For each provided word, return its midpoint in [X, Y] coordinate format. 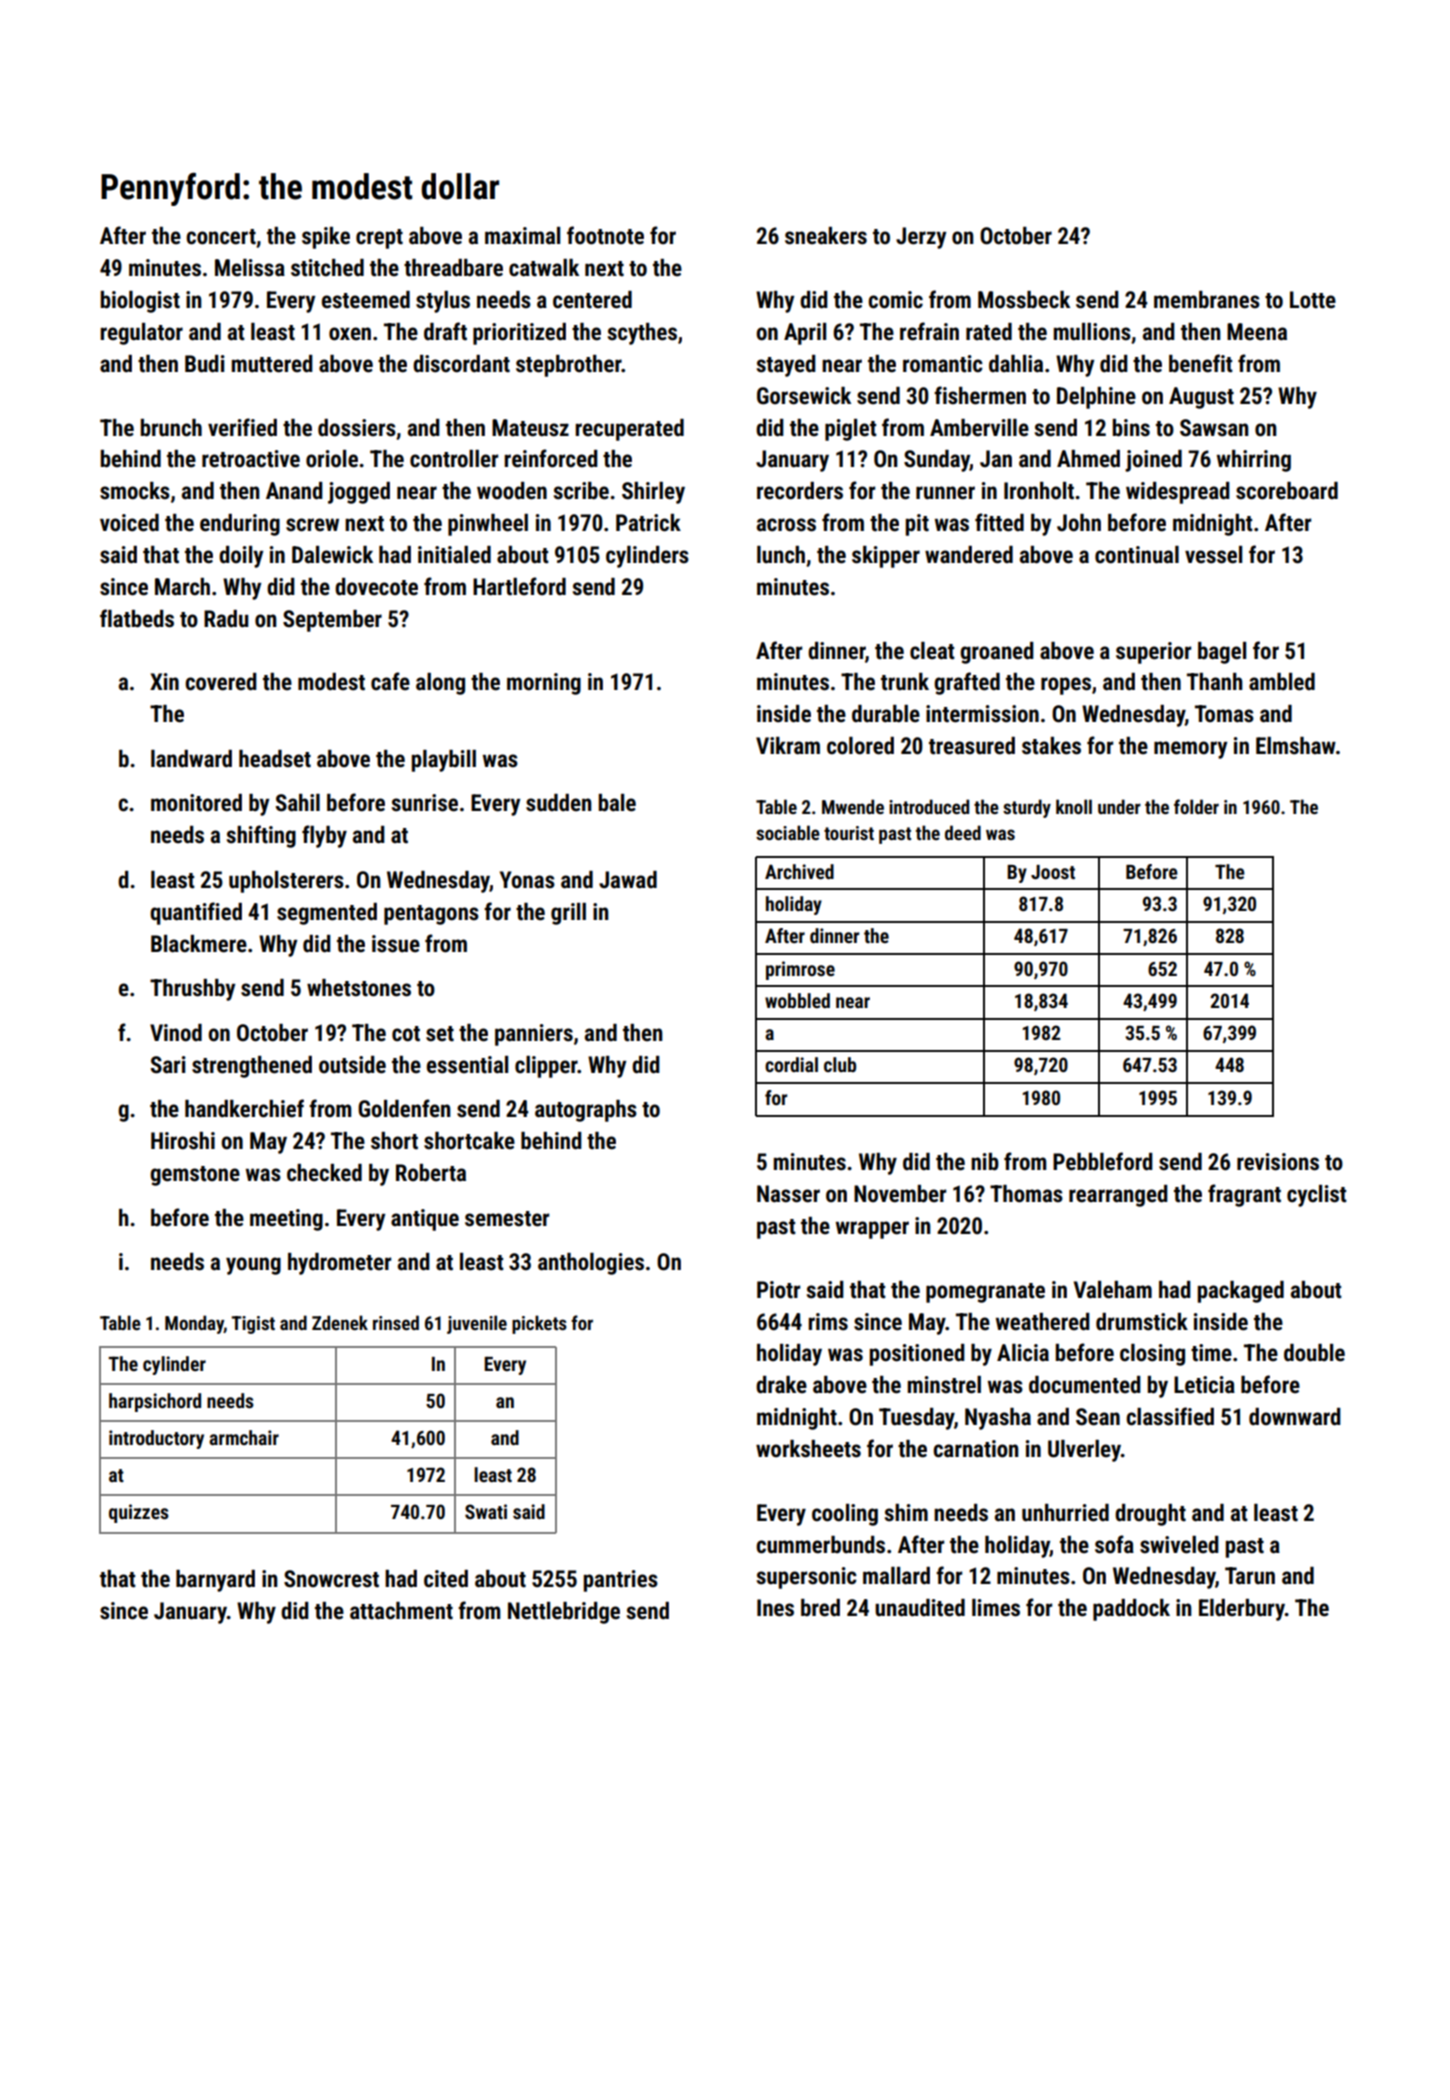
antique [425, 1220]
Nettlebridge [564, 1613]
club [840, 1064]
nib [985, 1162]
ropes [1066, 686]
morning [544, 684]
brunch [171, 428]
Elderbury [1242, 1610]
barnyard [215, 1581]
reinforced [551, 458]
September [332, 621]
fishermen [980, 395]
